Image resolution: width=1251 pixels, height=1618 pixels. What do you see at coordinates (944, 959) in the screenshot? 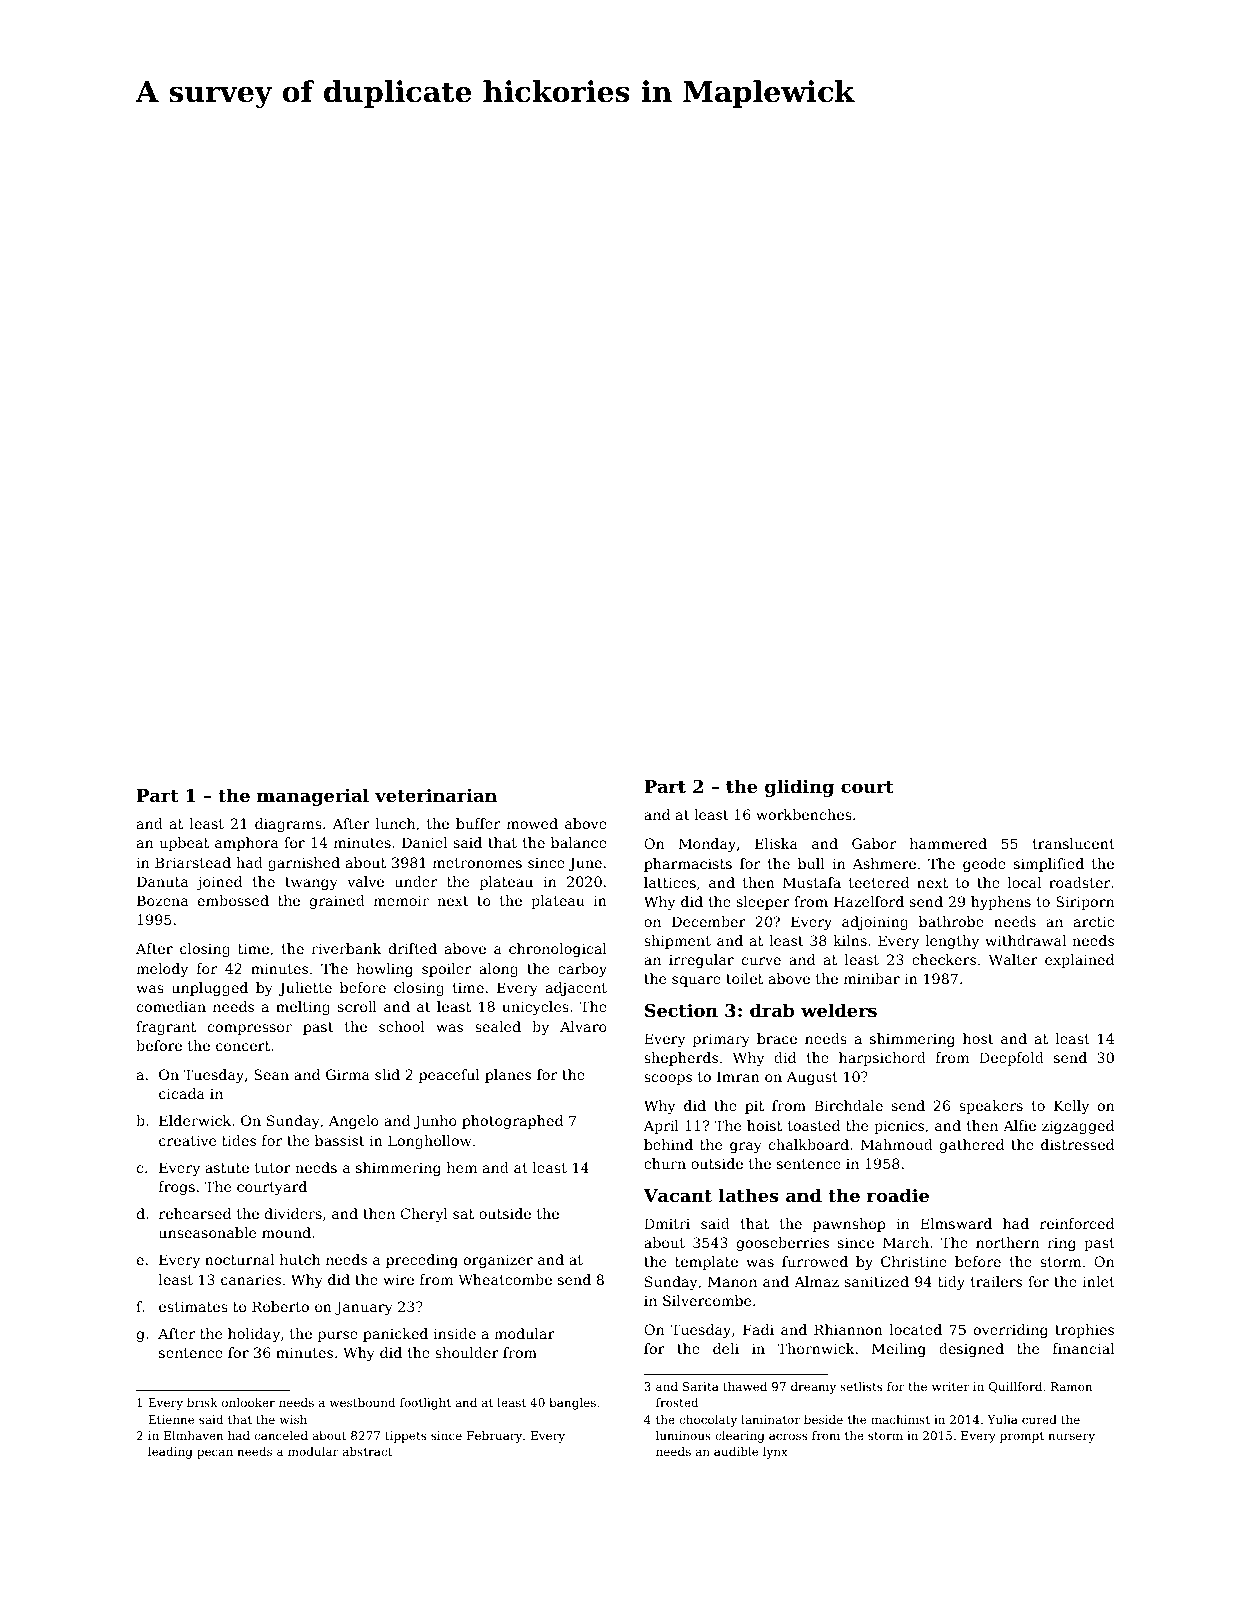
I see `checkers` at bounding box center [944, 959].
